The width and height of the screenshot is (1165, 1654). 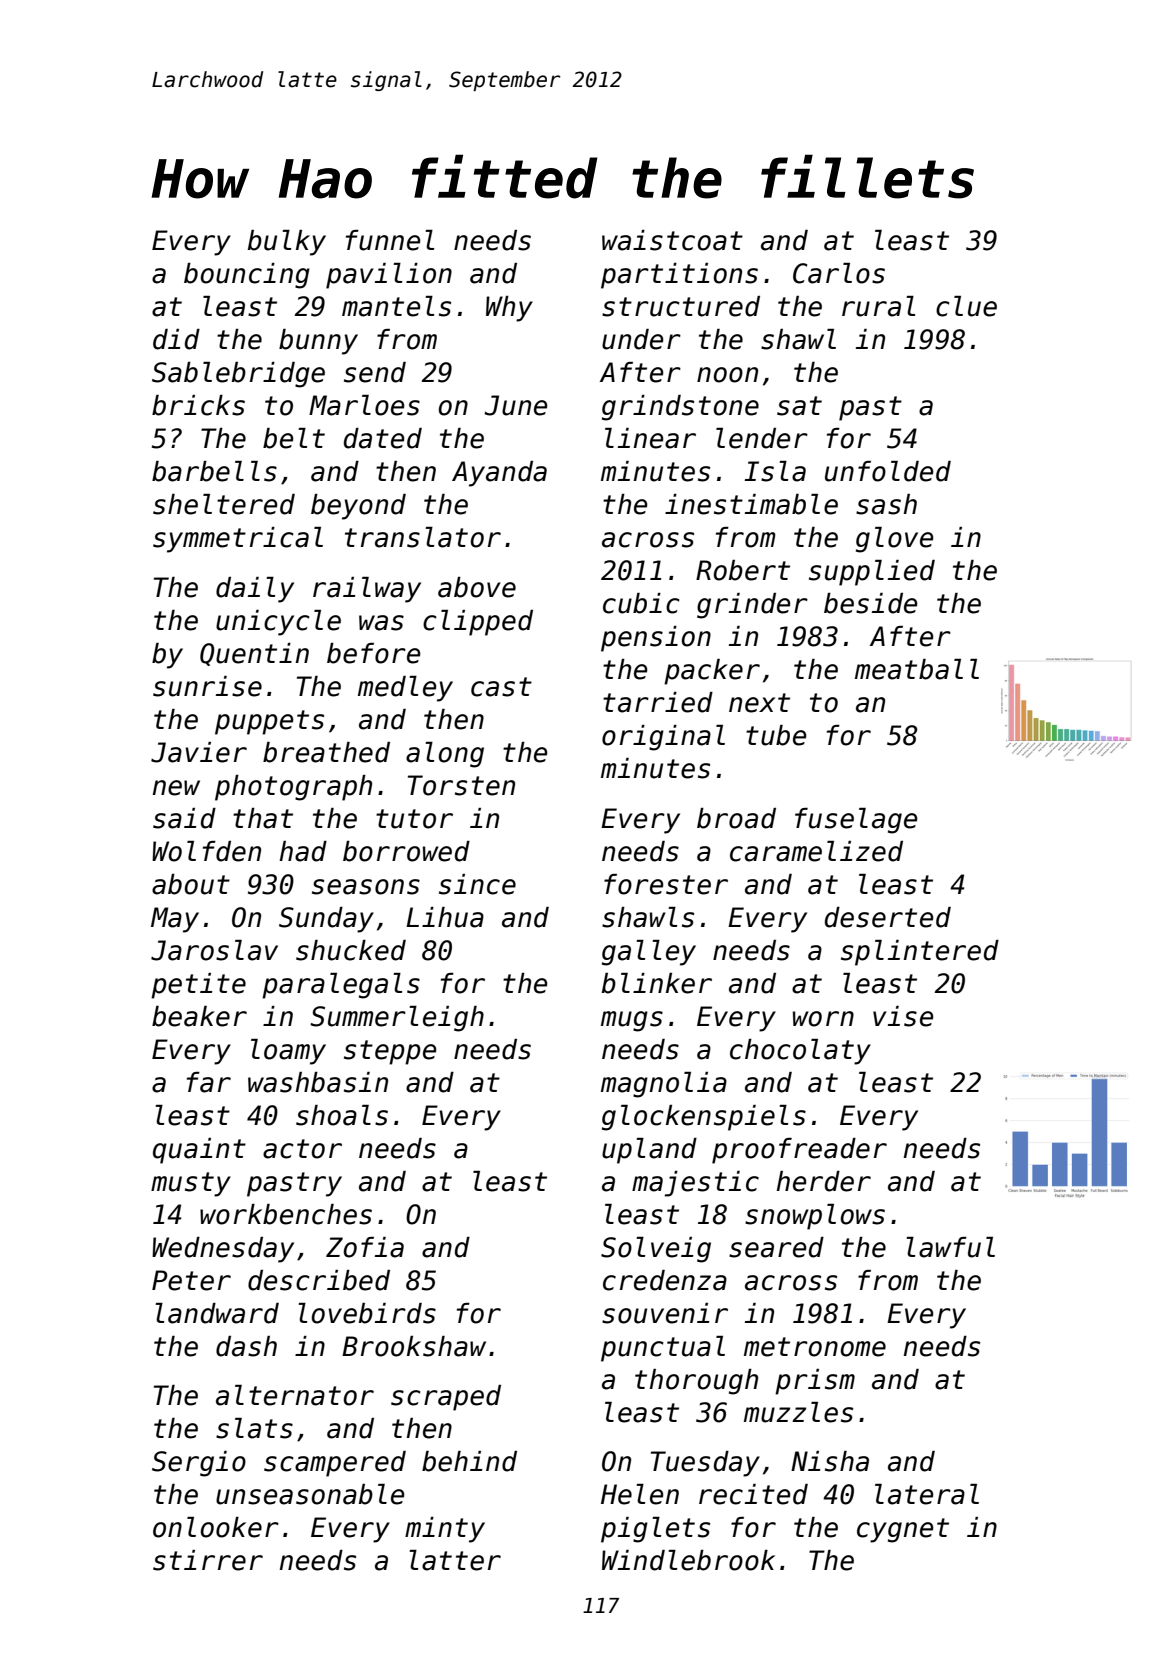 What do you see at coordinates (445, 1530) in the screenshot?
I see `minty` at bounding box center [445, 1530].
